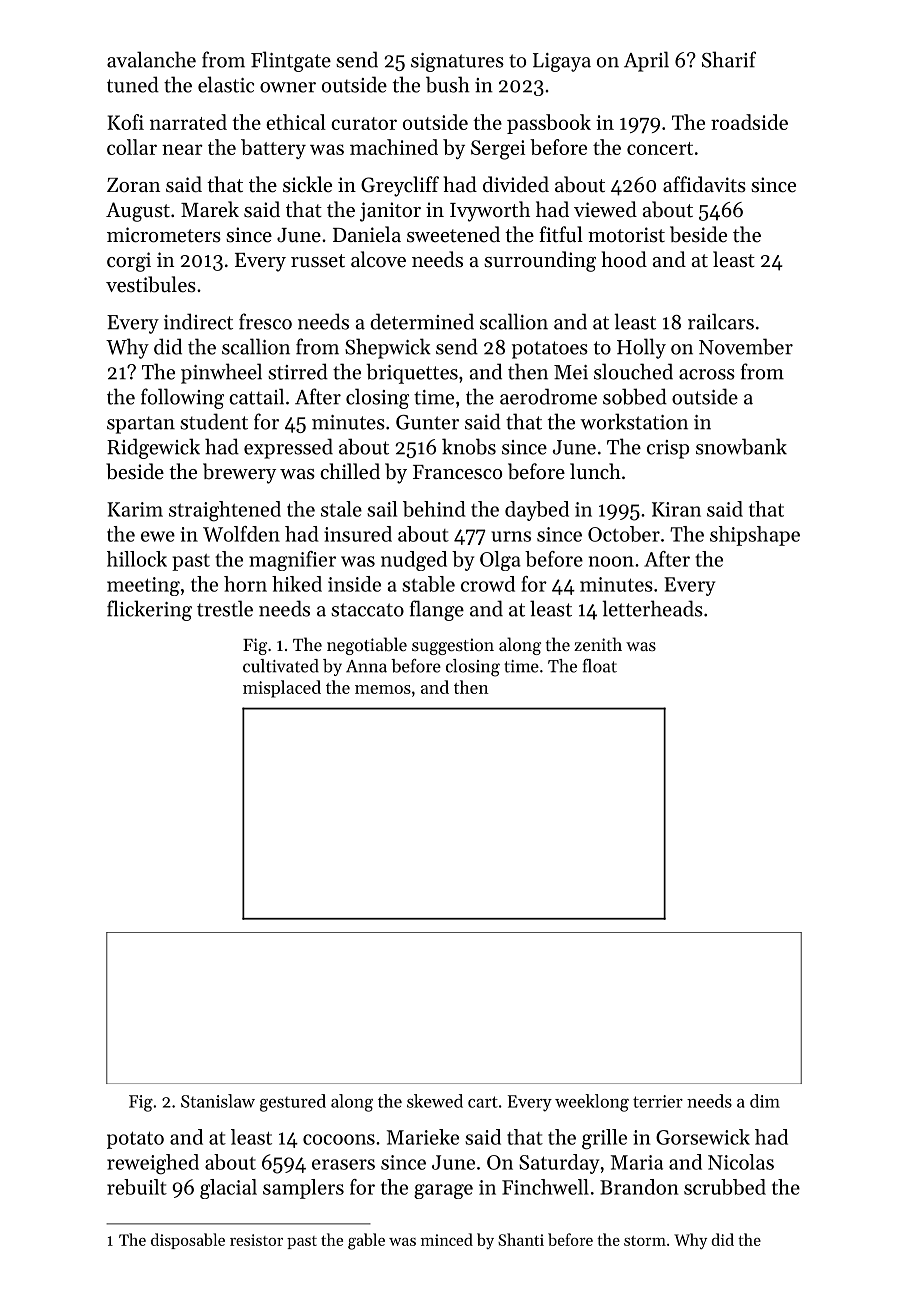  Describe the element at coordinates (562, 62) in the document. I see `Ligaya` at that location.
